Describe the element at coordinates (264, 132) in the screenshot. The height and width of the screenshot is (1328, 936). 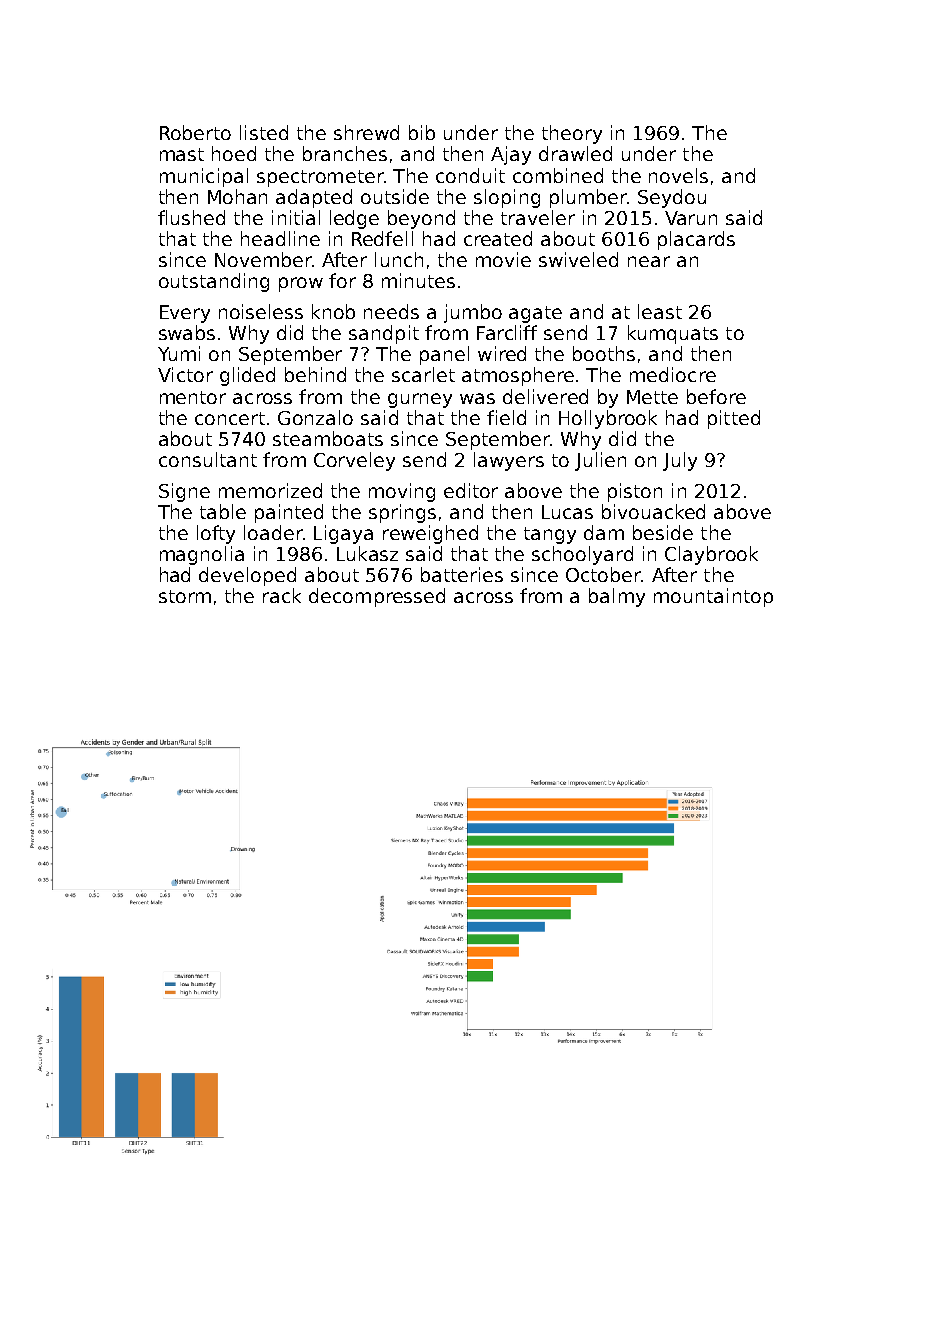
I see `listed` at that location.
